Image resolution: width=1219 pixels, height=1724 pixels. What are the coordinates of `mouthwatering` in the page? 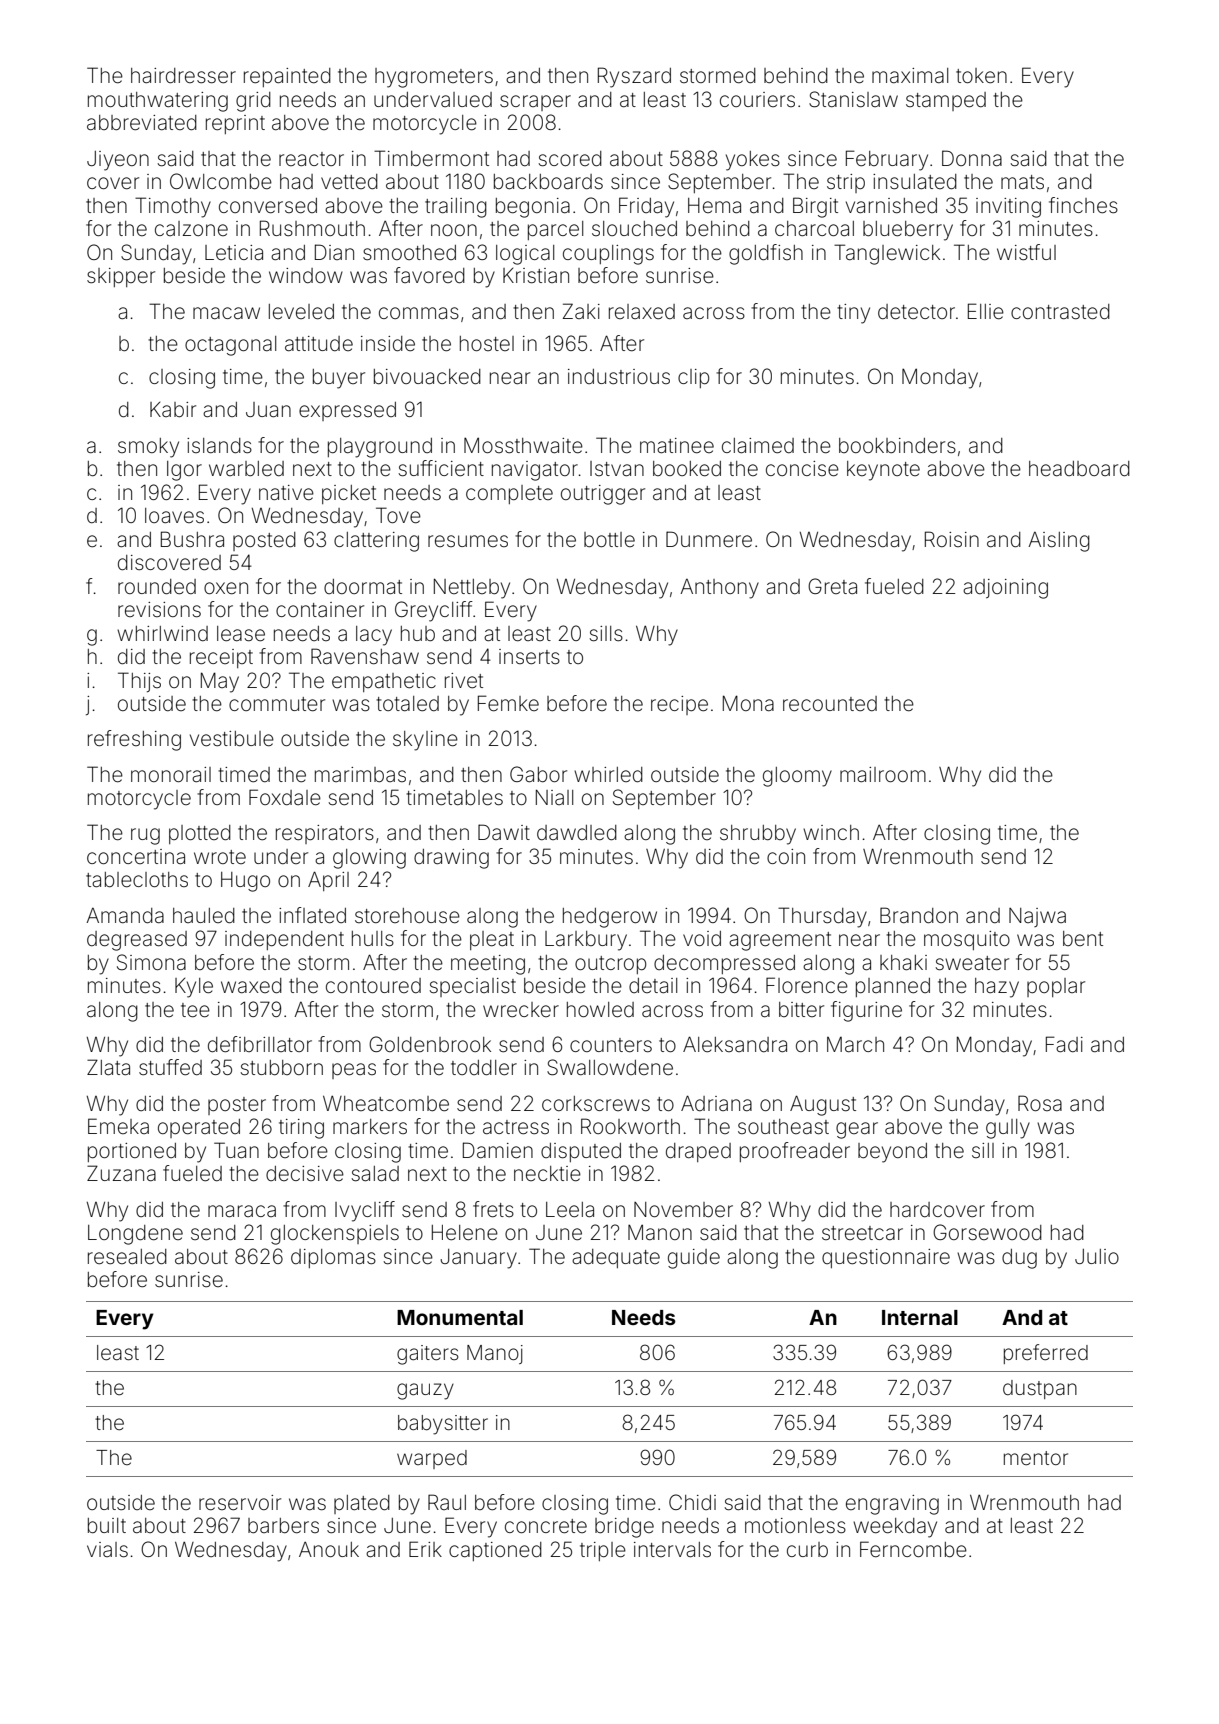 It's located at (158, 102).
